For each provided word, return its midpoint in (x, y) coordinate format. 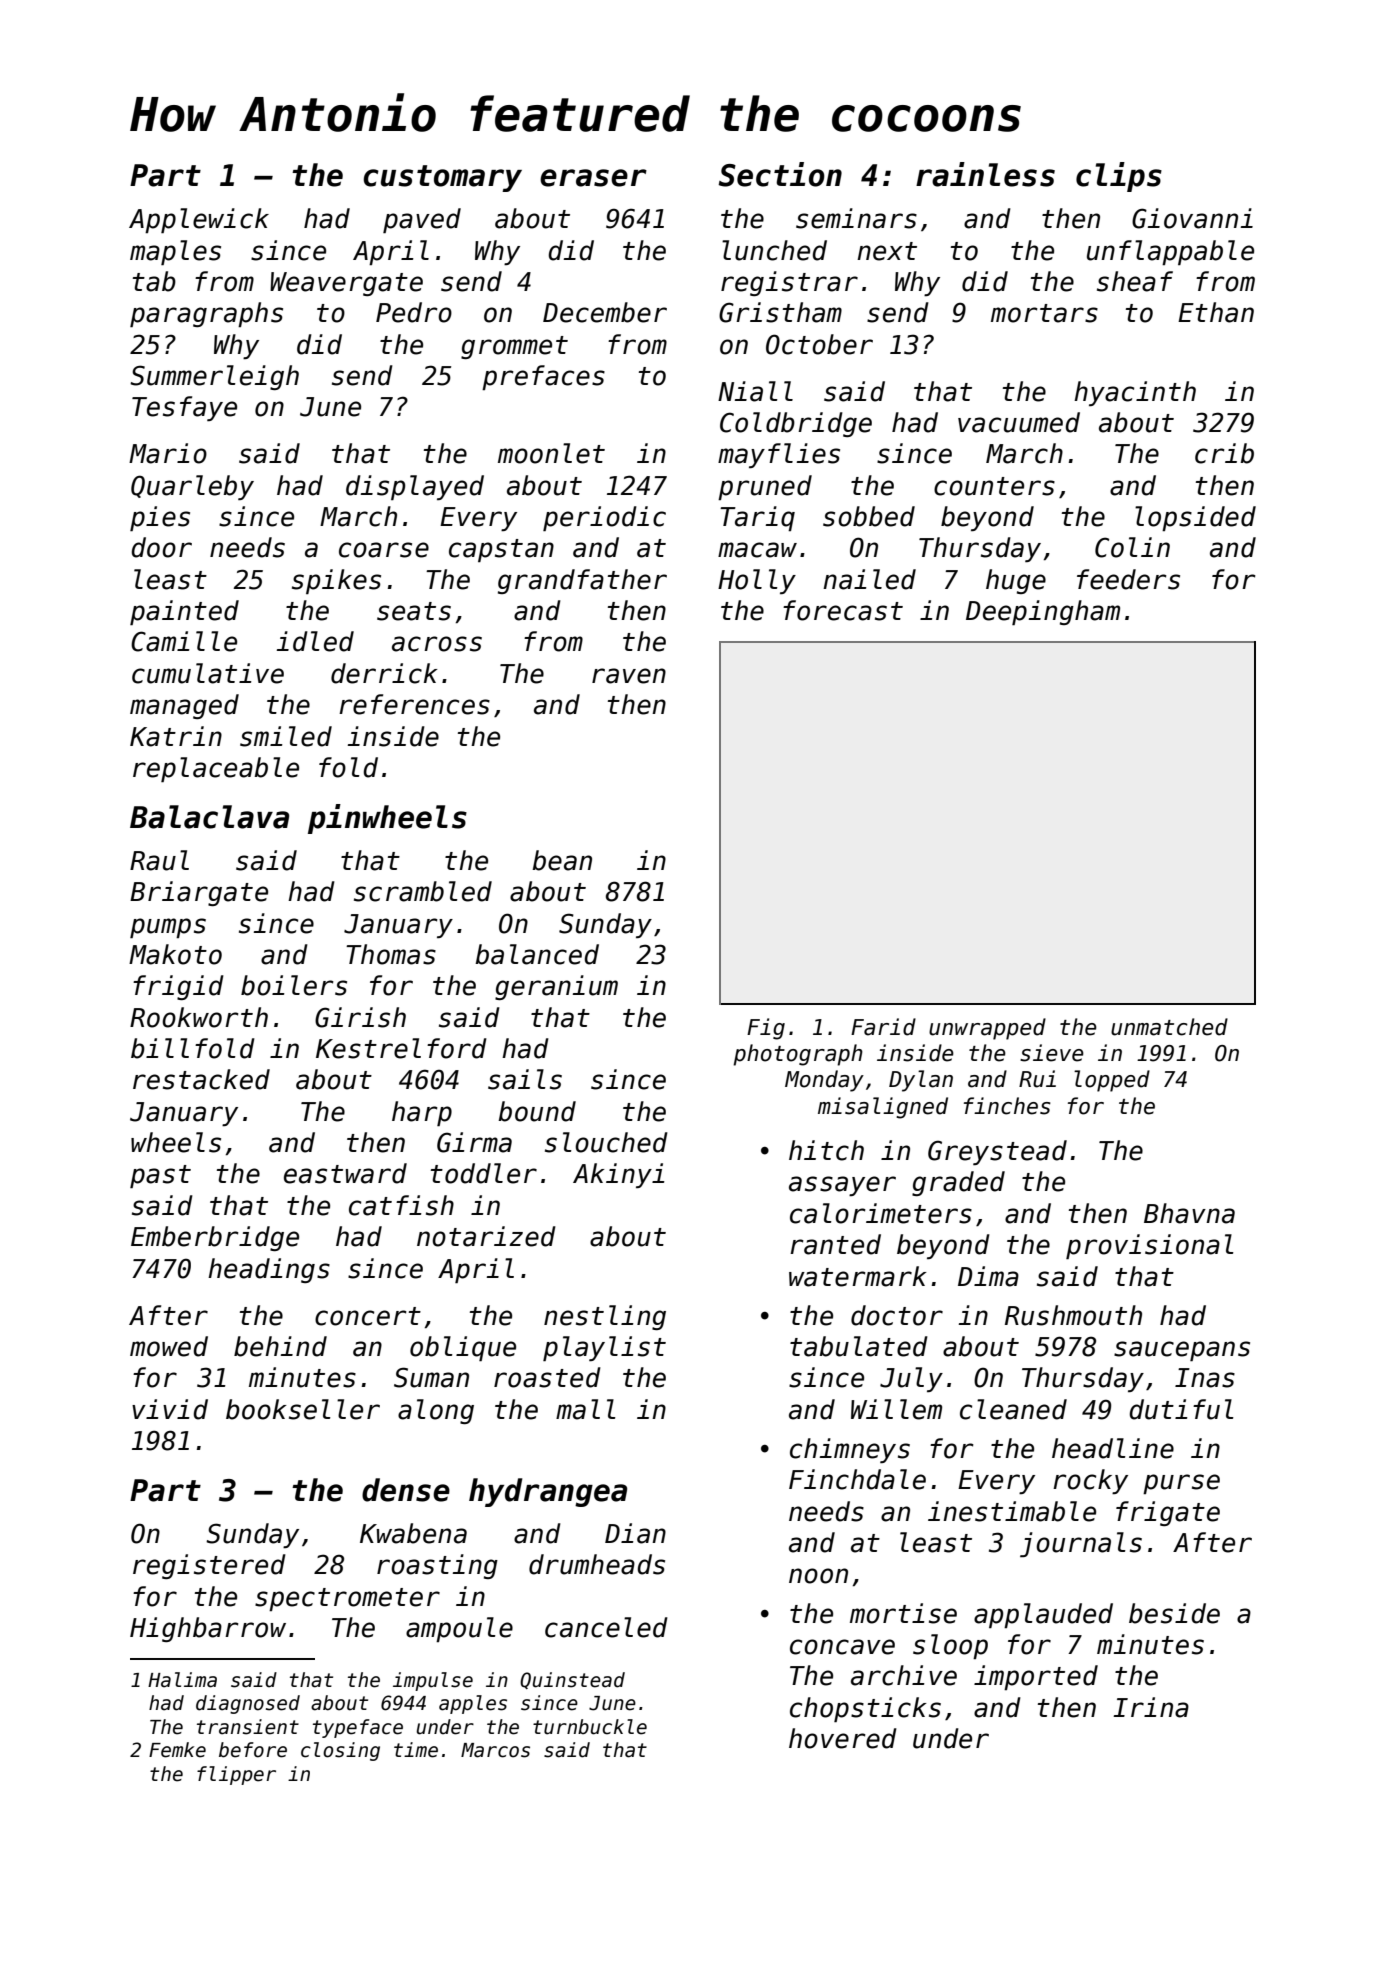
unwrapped (987, 1029)
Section (780, 174)
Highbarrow (208, 1629)
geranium (556, 987)
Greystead (997, 1152)
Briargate (199, 893)
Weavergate (346, 284)
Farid (883, 1027)
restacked (201, 1079)
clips (1119, 177)
